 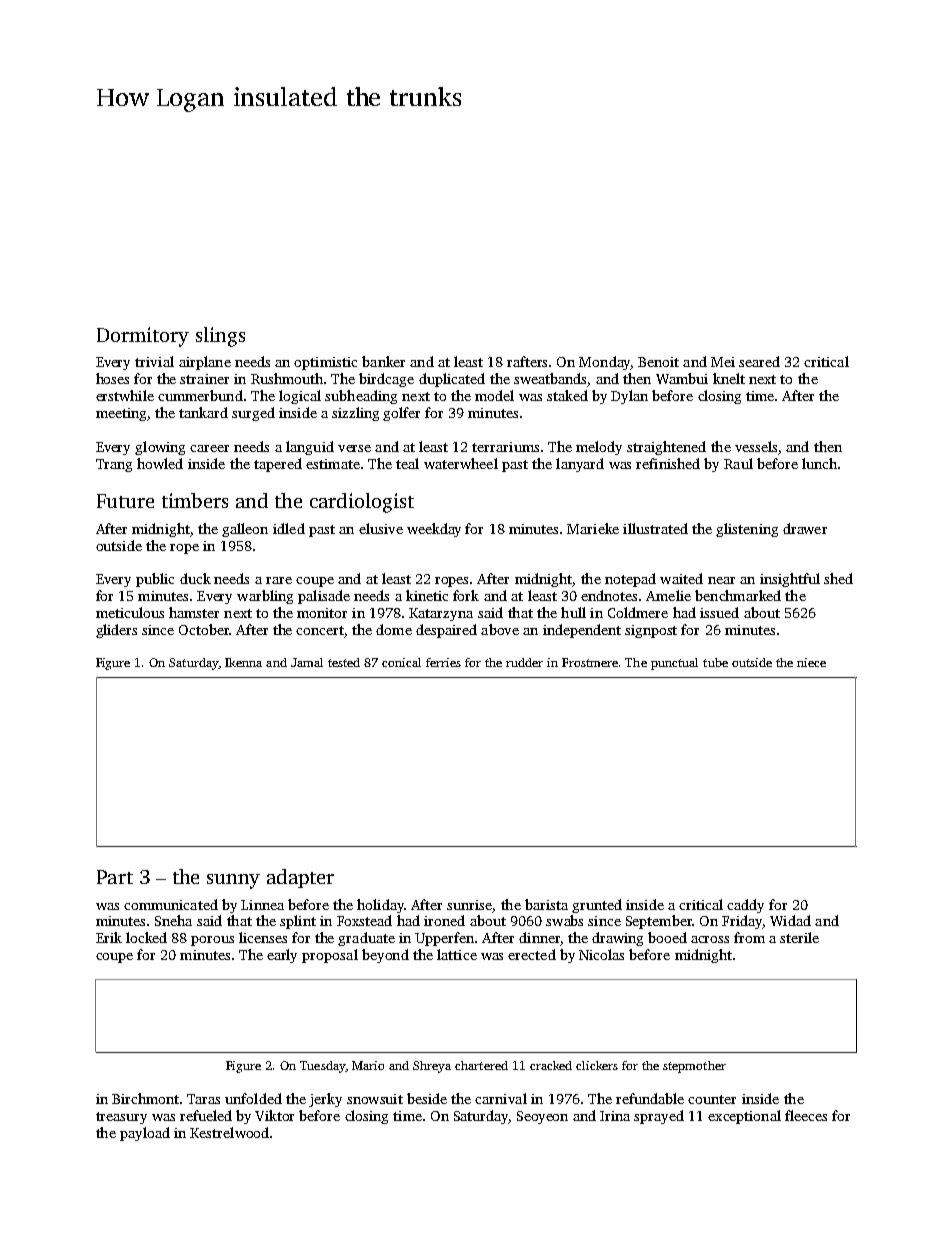 What do you see at coordinates (806, 1115) in the screenshot?
I see `fleeces` at bounding box center [806, 1115].
